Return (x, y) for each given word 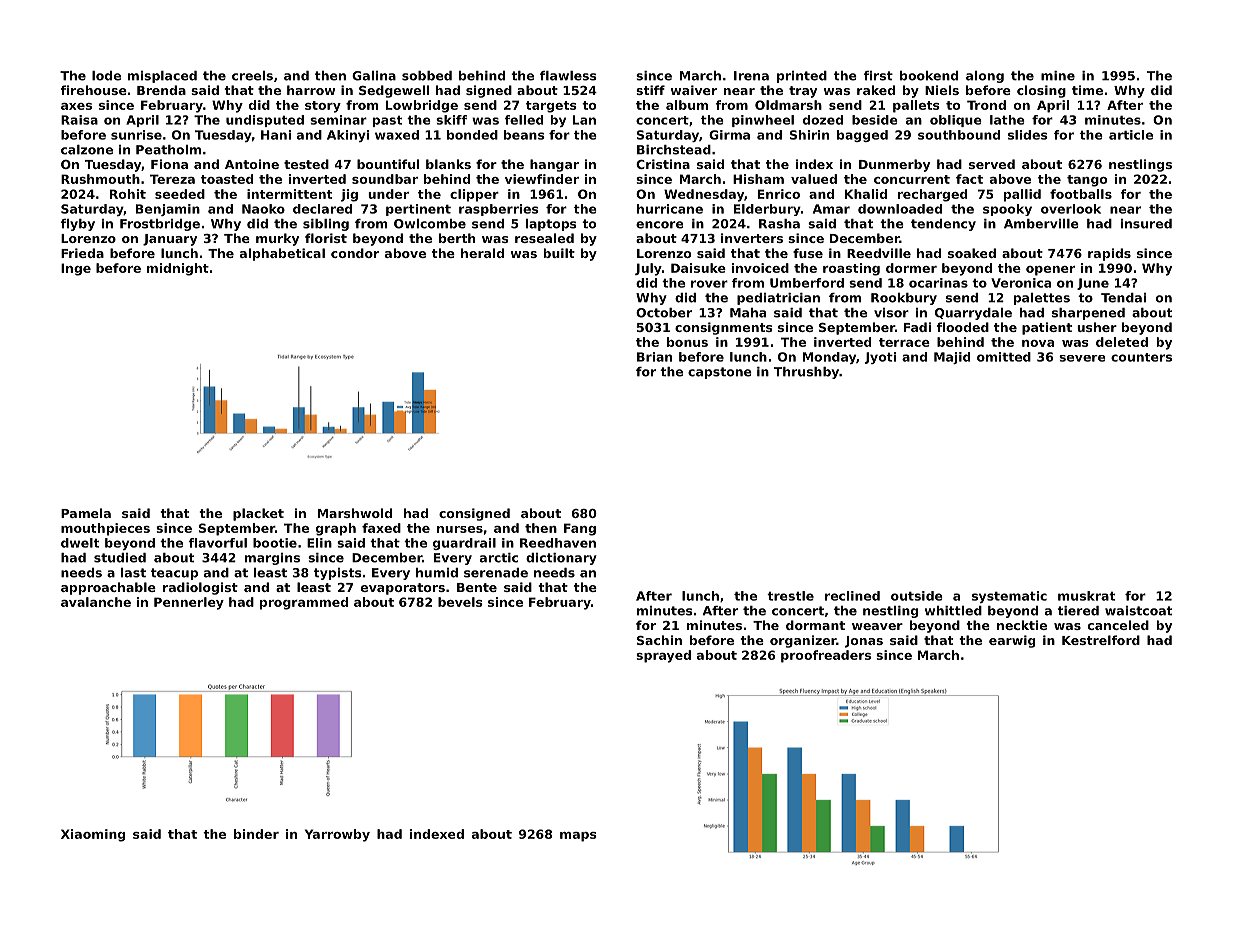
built (559, 253)
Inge (76, 269)
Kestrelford (1101, 640)
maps (578, 837)
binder (256, 834)
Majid (952, 358)
